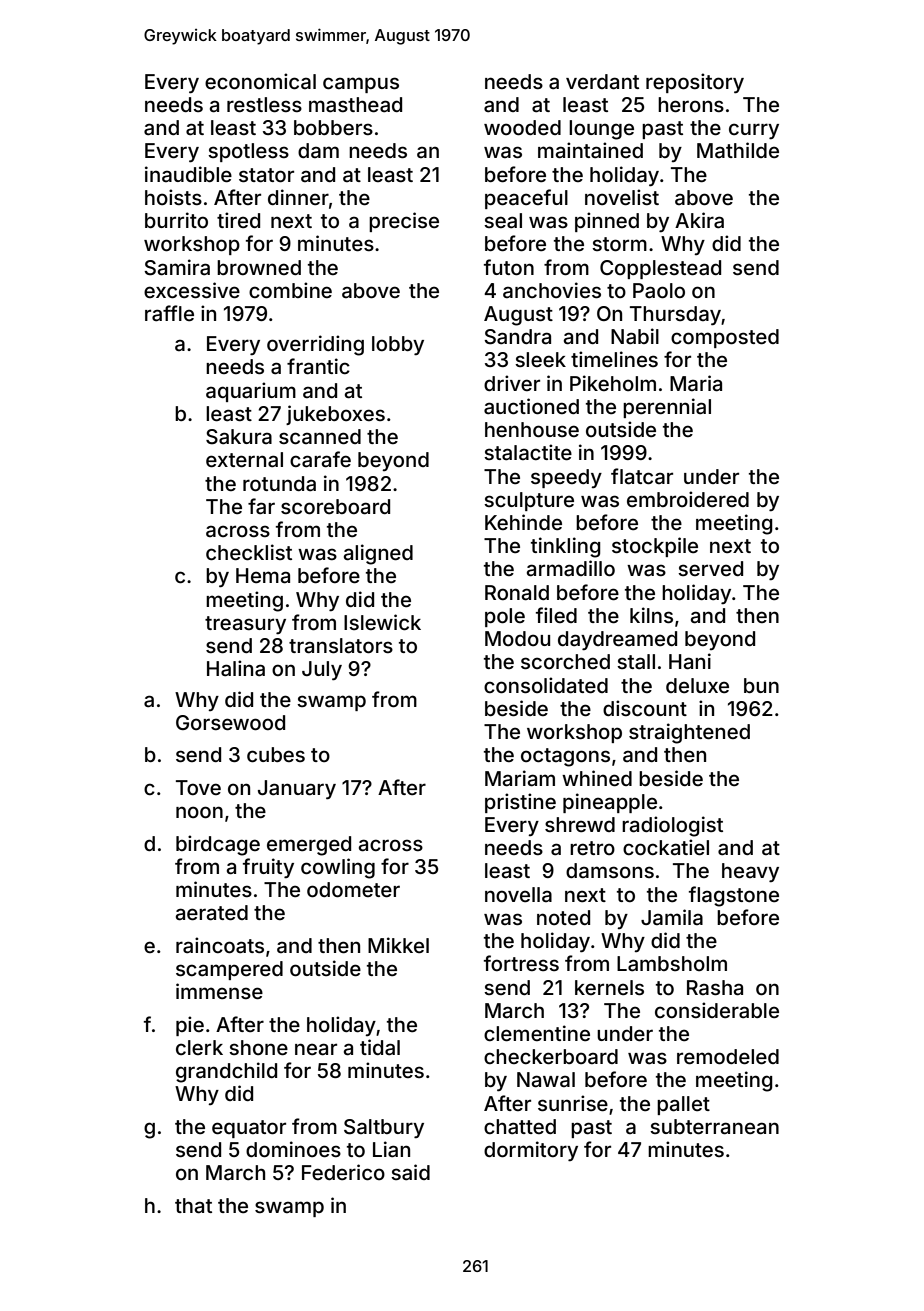 This screenshot has height=1311, width=924. What do you see at coordinates (509, 267) in the screenshot?
I see `futon` at bounding box center [509, 267].
